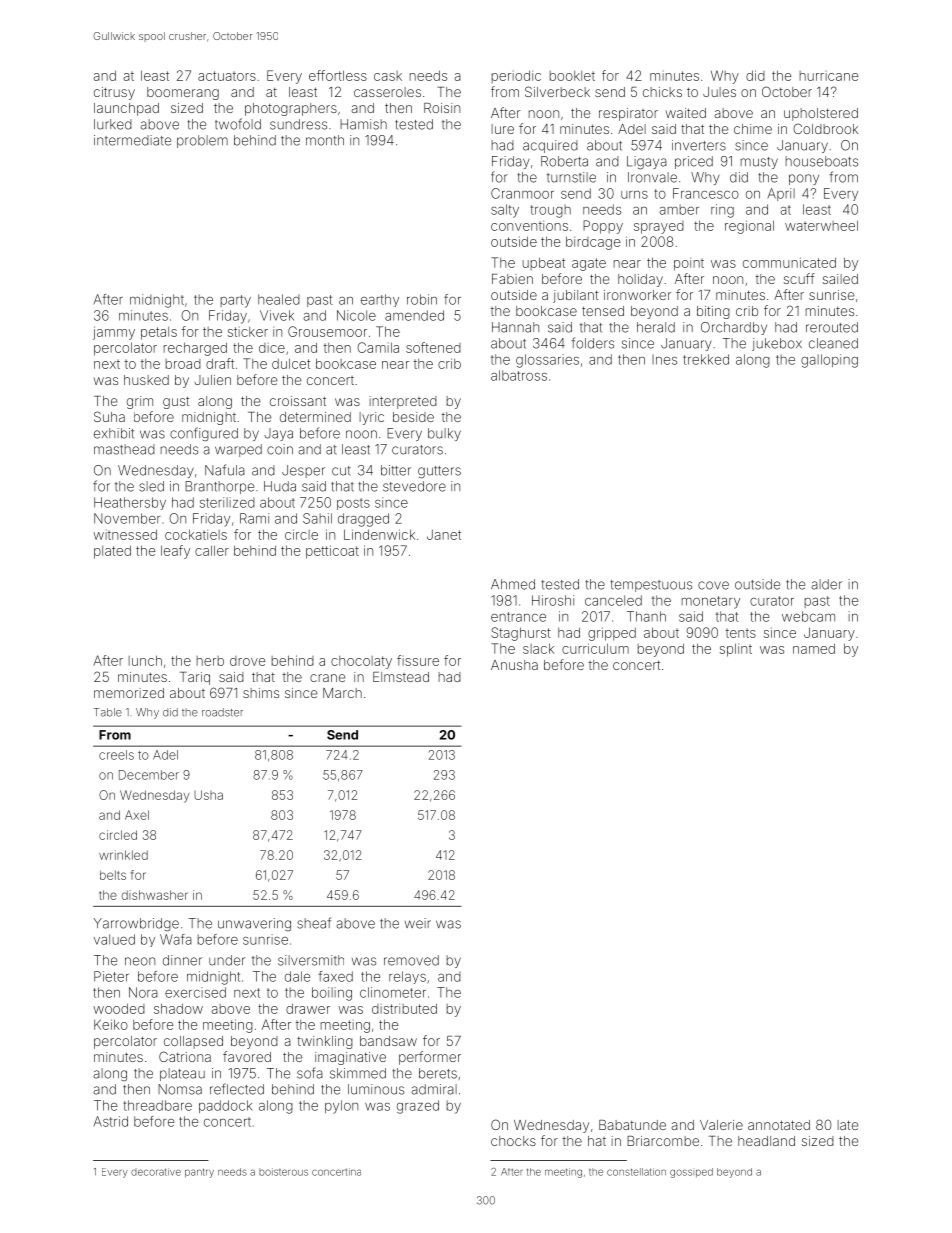 The height and width of the screenshot is (1233, 952). Describe the element at coordinates (512, 279) in the screenshot. I see `Fabien` at that location.
